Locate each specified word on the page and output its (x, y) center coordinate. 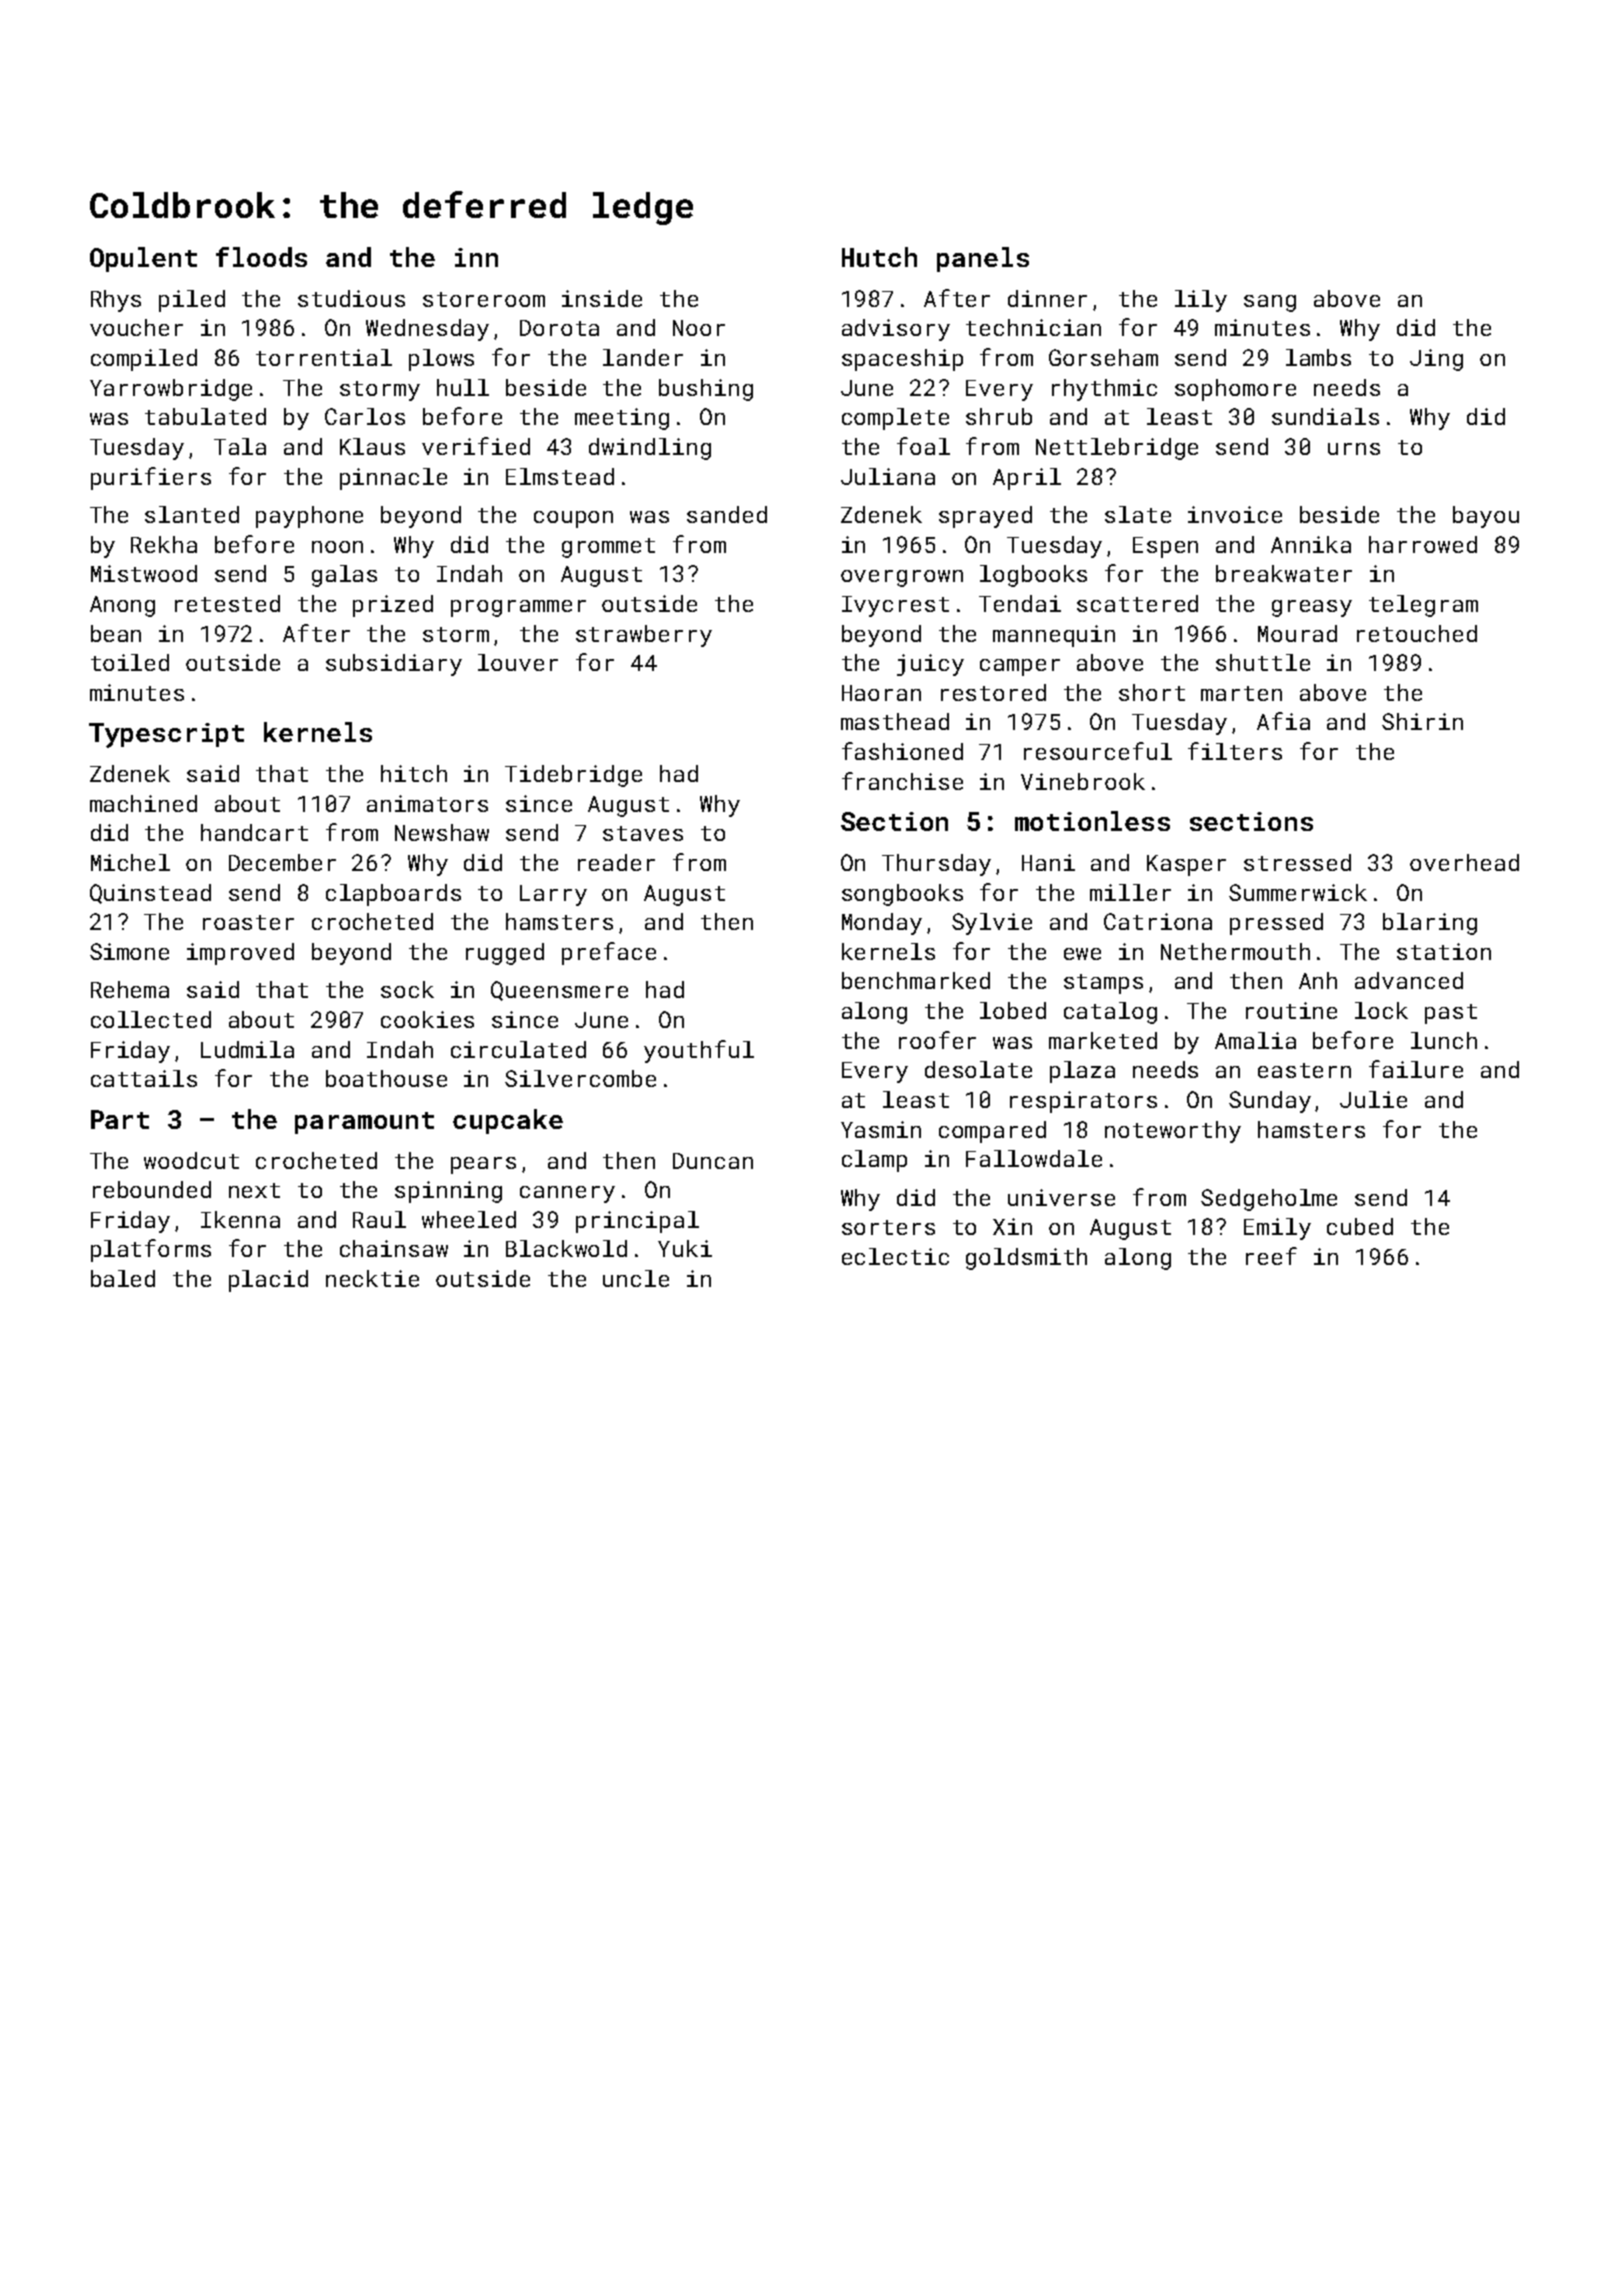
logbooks (1033, 576)
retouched (1417, 633)
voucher (136, 327)
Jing (1436, 360)
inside (602, 298)
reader (616, 862)
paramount (364, 1123)
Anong (122, 606)
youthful (699, 1051)
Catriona (1158, 921)
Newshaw (442, 832)
